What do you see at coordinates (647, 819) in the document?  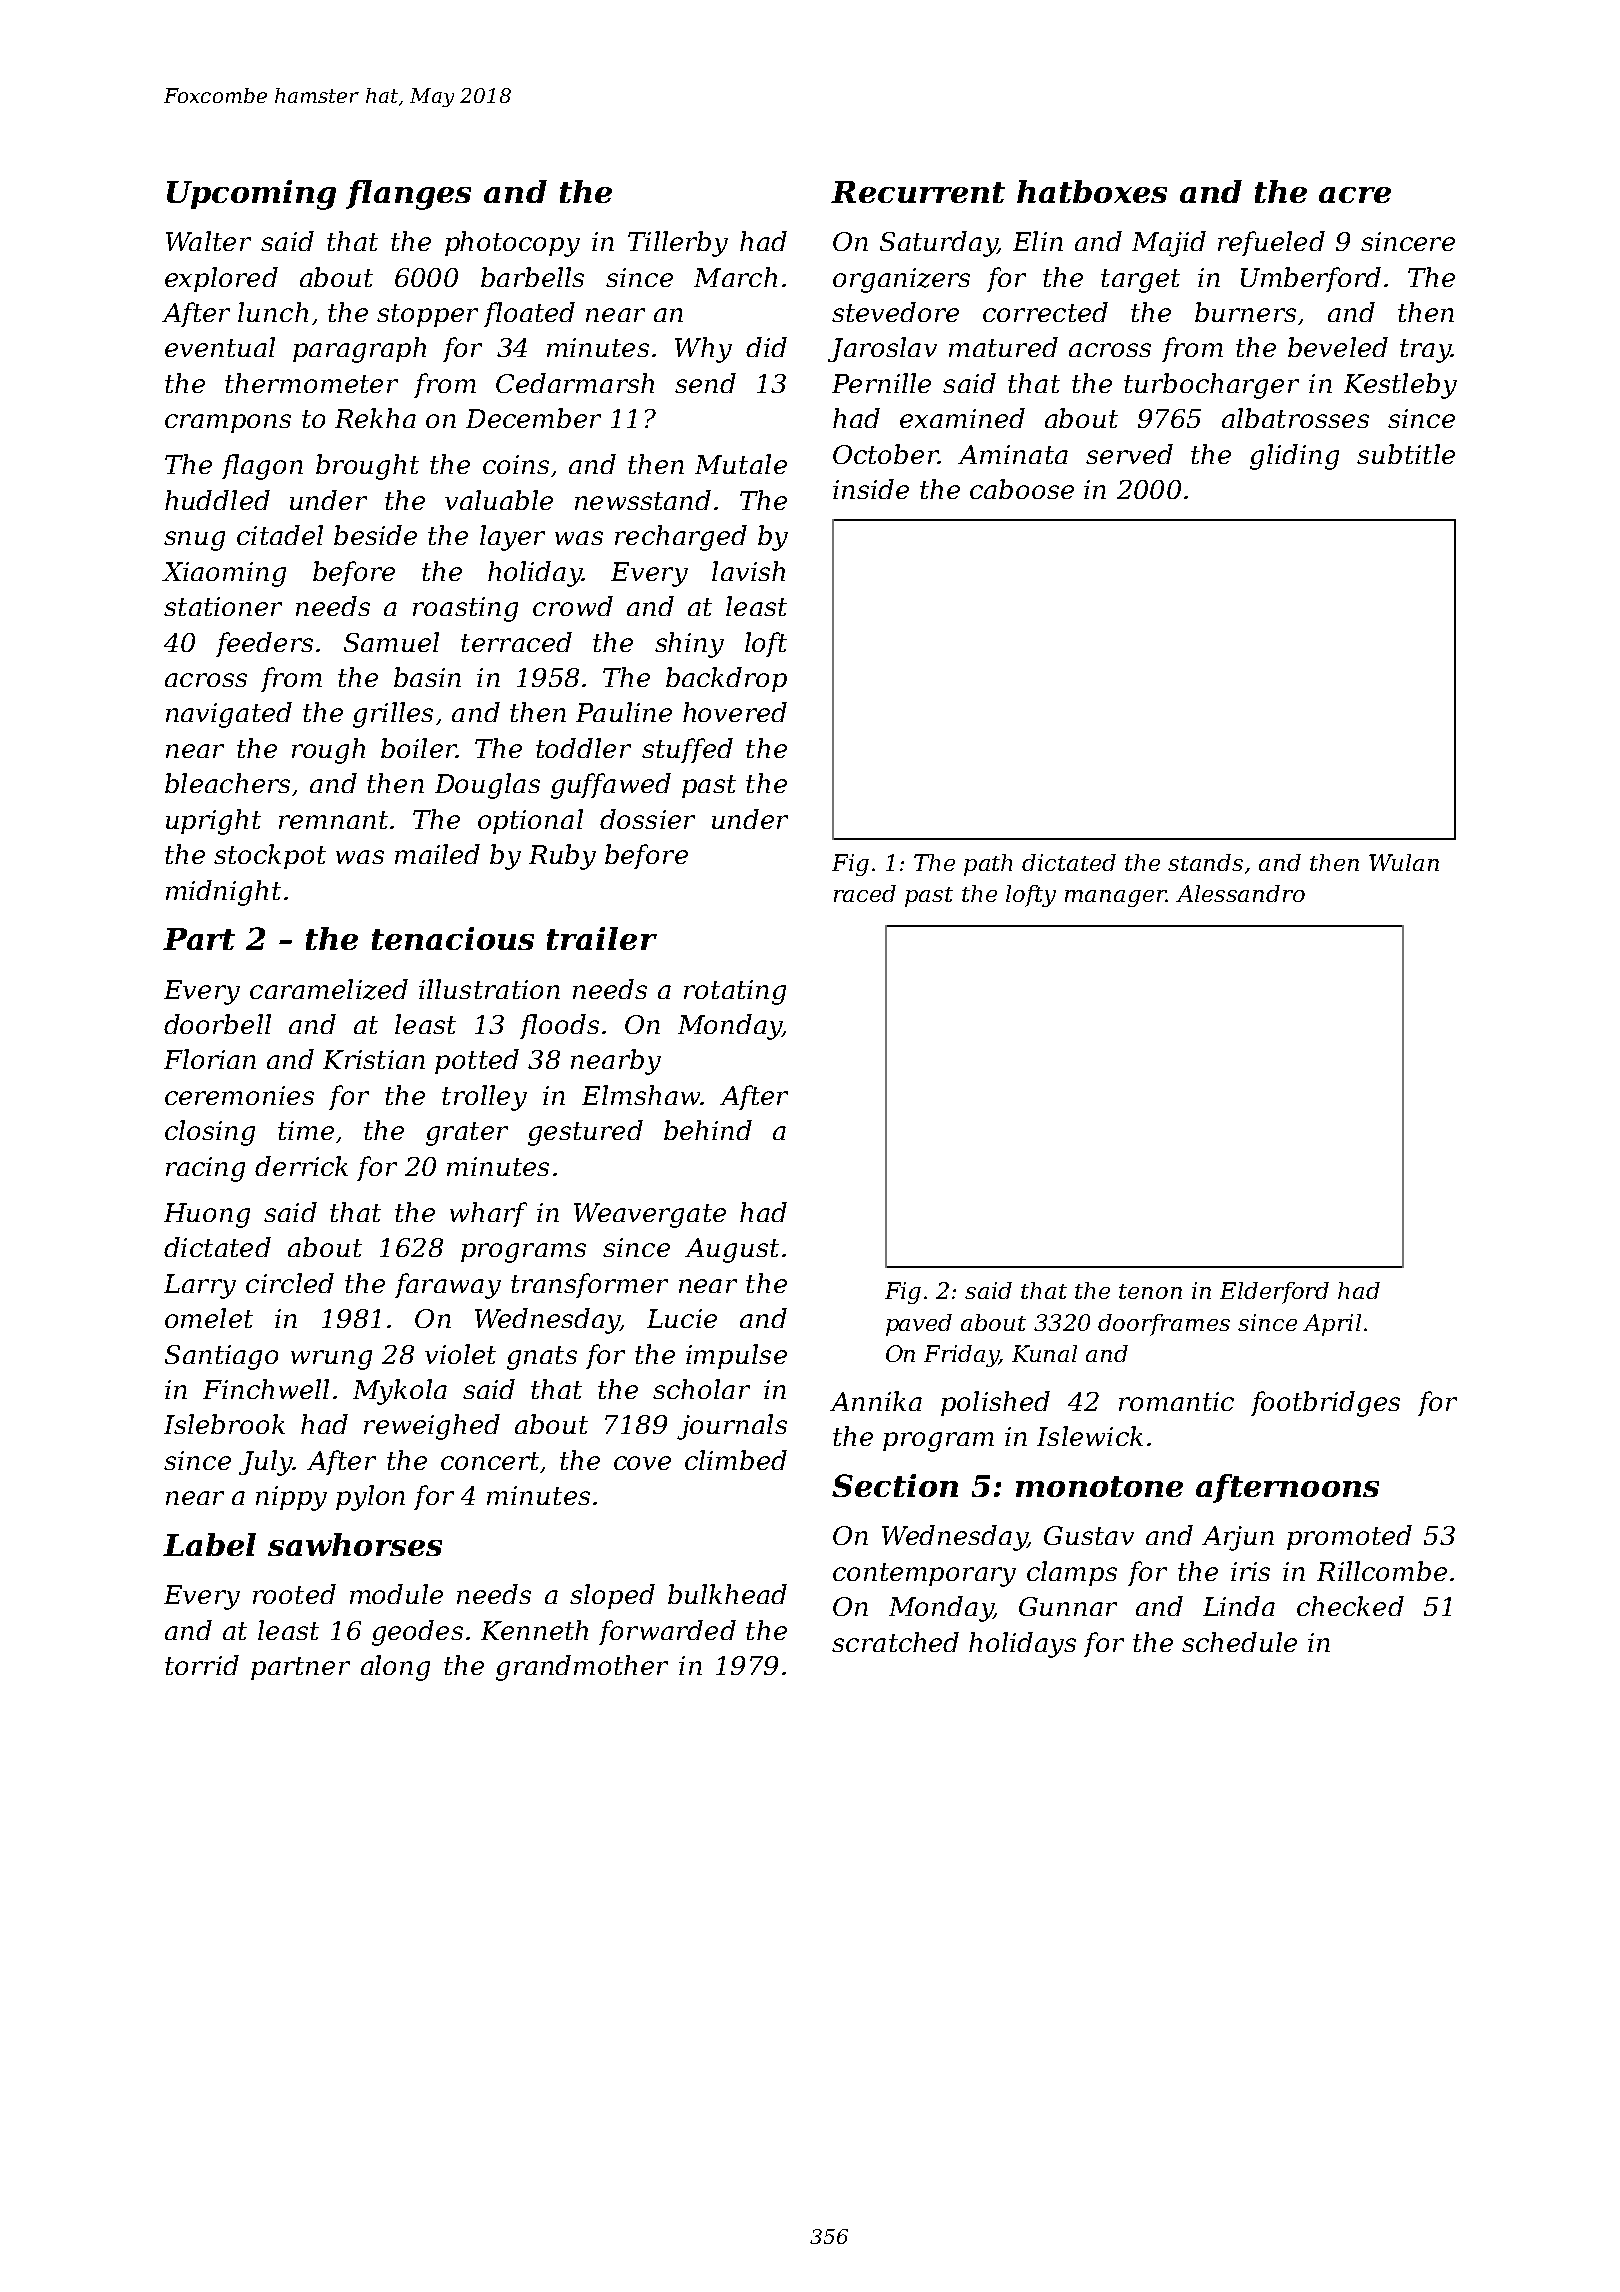 I see `dossier` at bounding box center [647, 819].
